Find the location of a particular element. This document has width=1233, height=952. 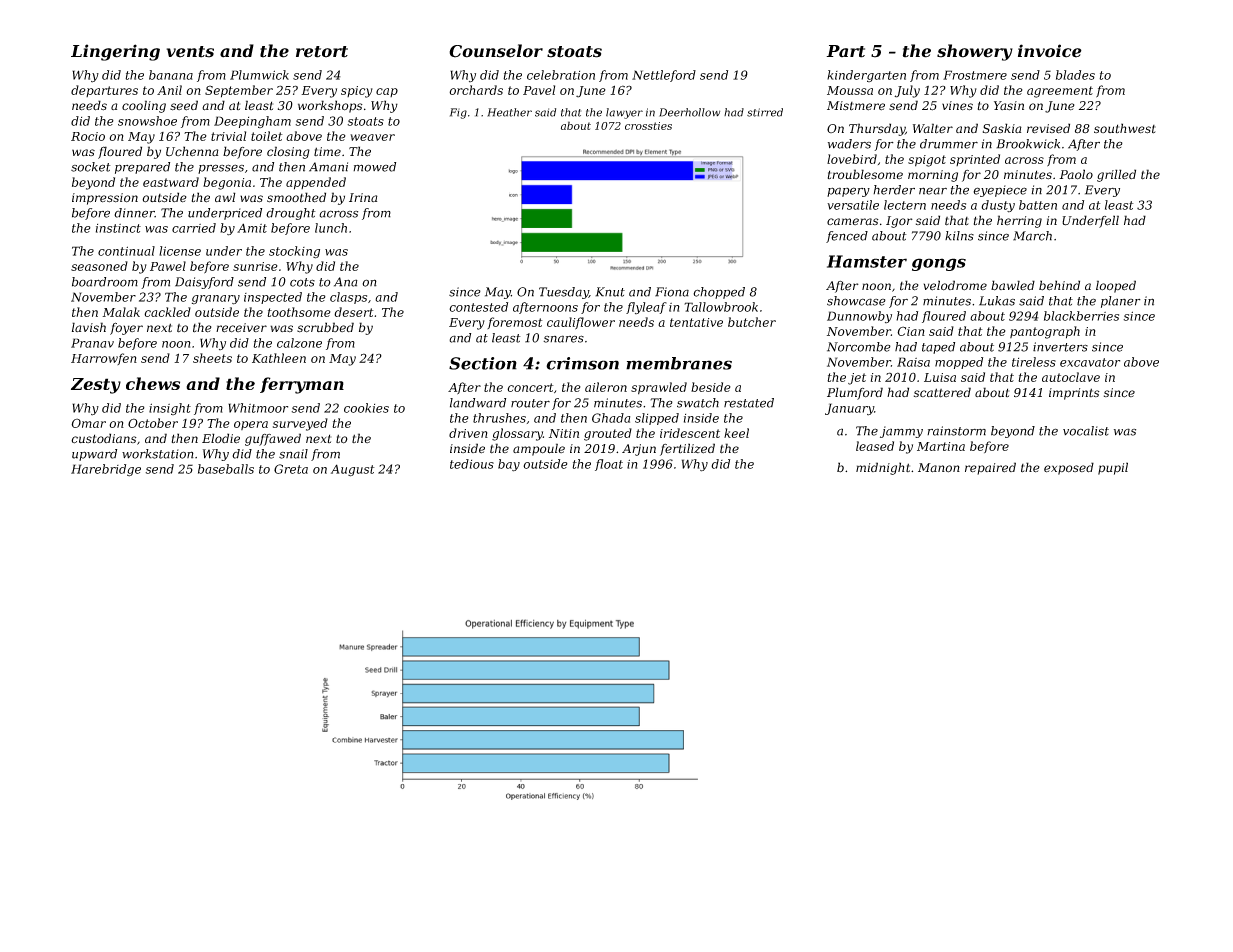

cameras is located at coordinates (853, 222).
